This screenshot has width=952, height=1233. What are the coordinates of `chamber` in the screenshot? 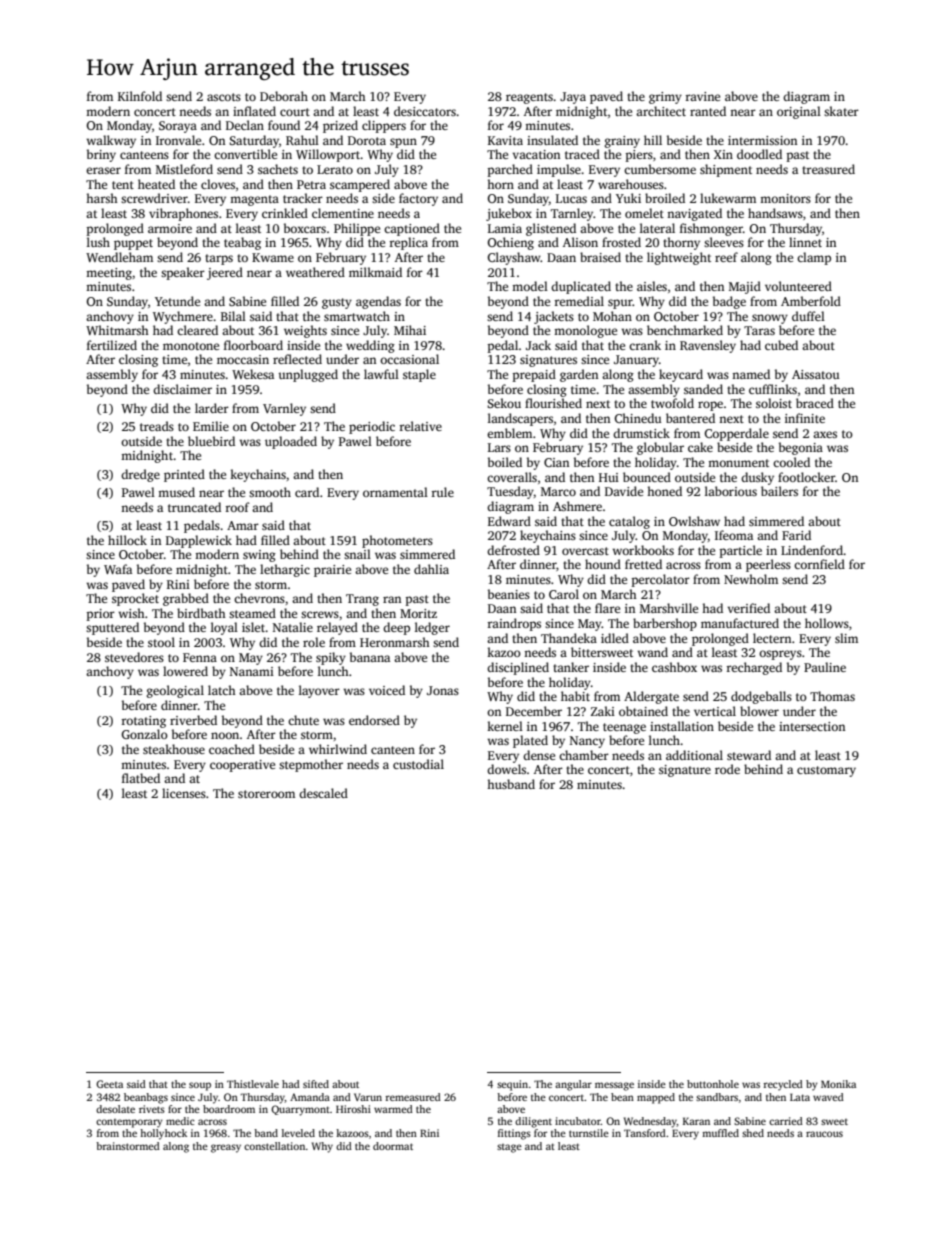 It's located at (584, 755).
